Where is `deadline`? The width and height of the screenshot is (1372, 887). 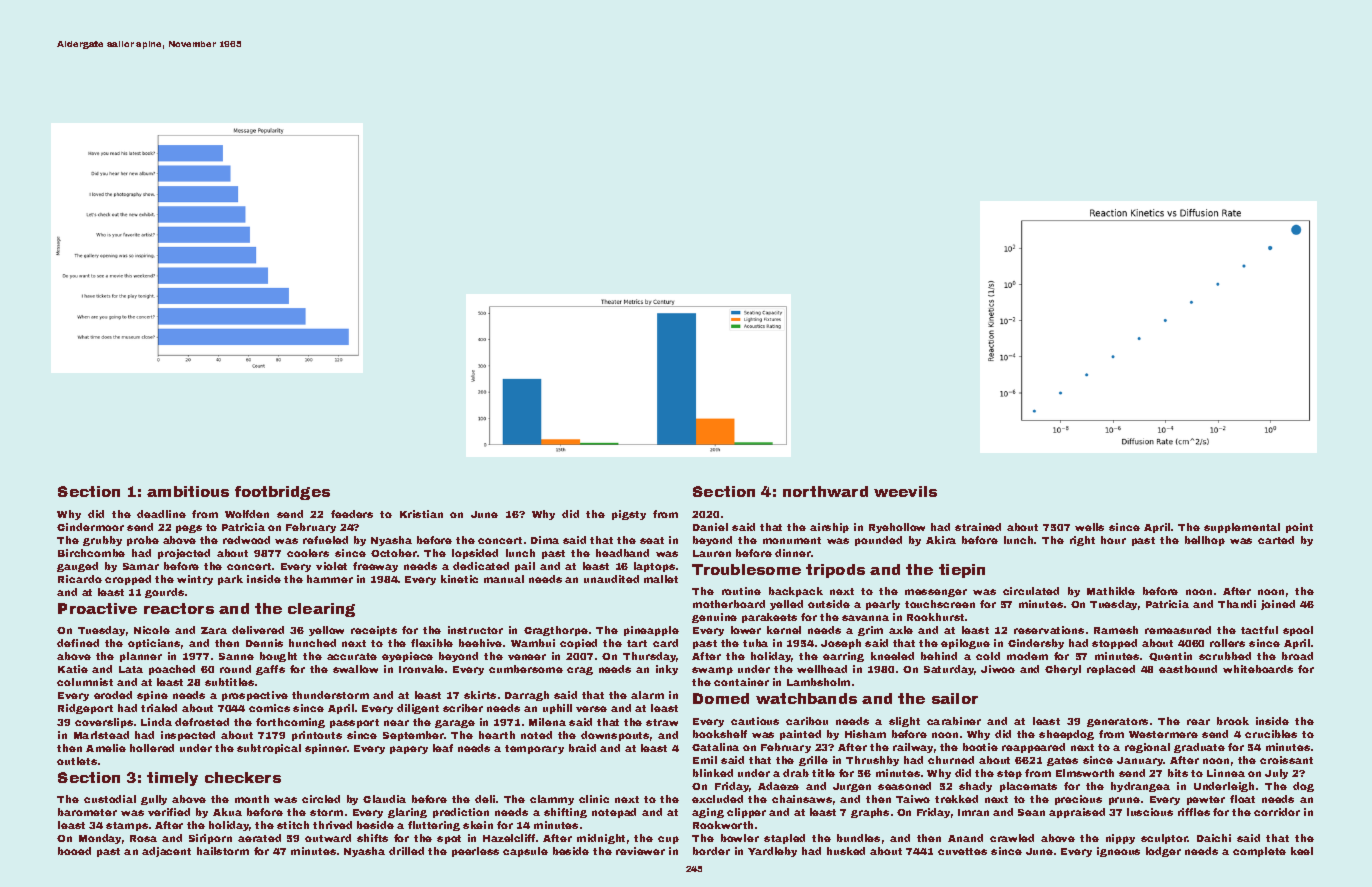
deadline is located at coordinates (161, 514).
